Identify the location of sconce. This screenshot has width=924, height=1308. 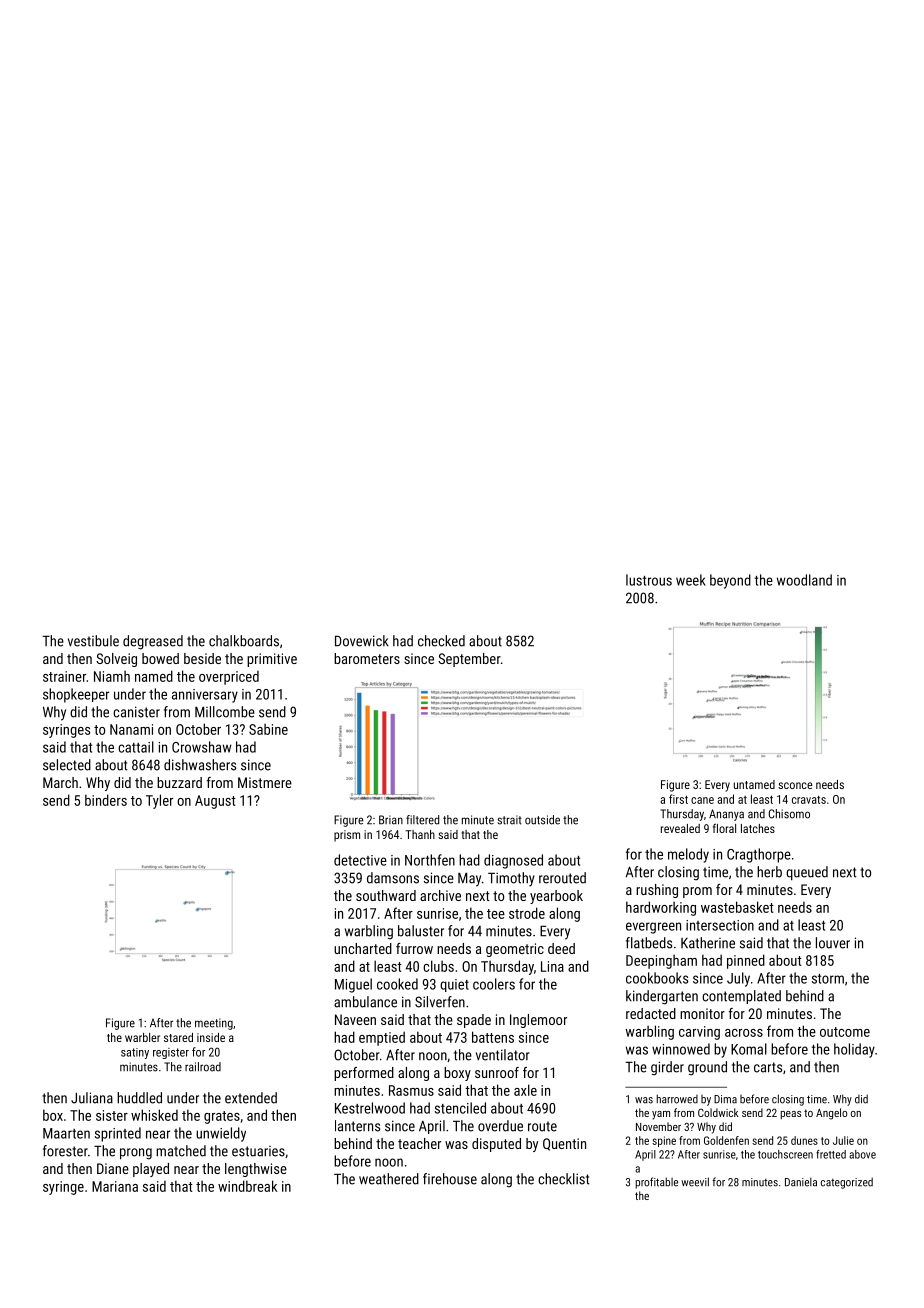
(795, 785).
